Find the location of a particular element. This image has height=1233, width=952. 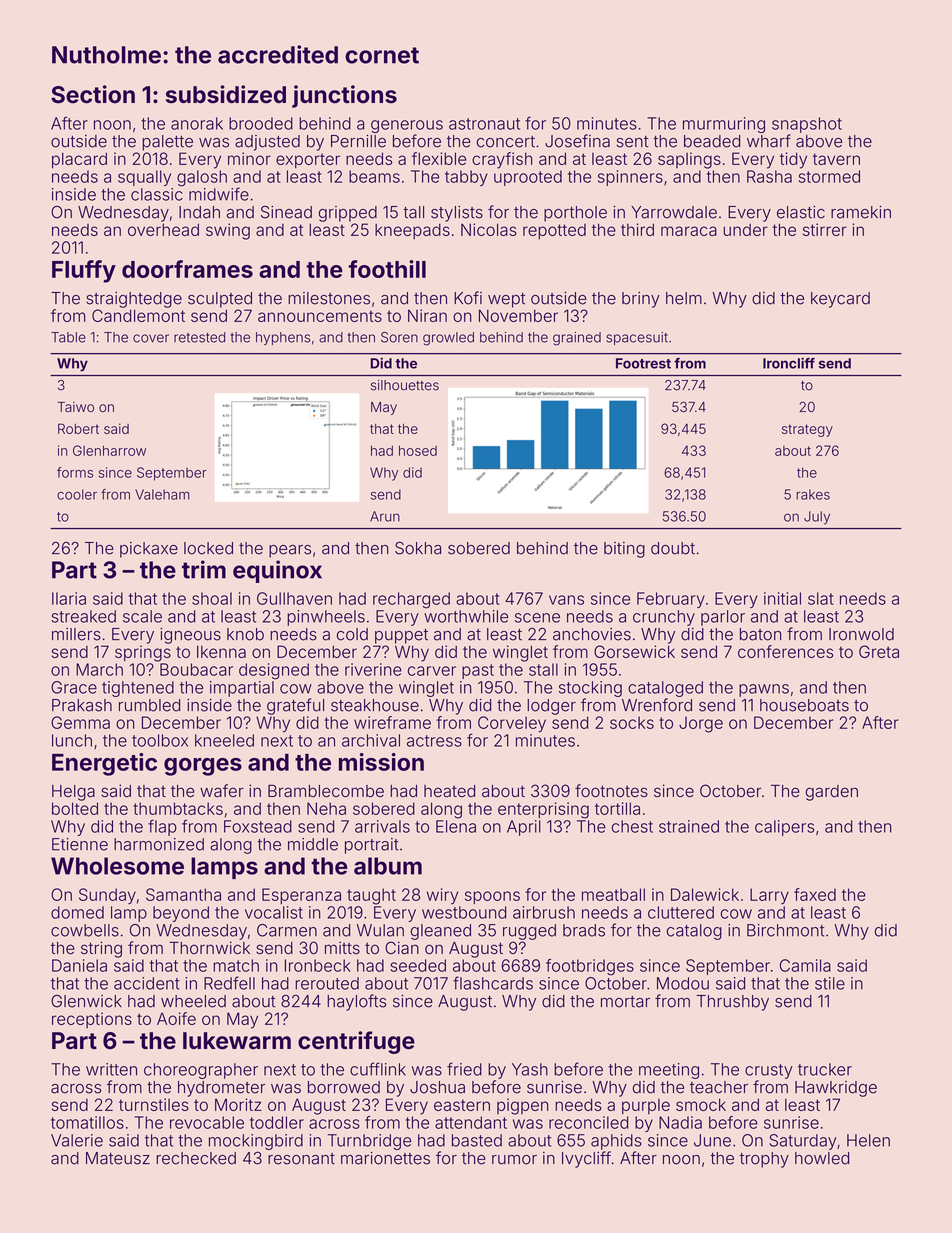

Glenharrow is located at coordinates (109, 450).
